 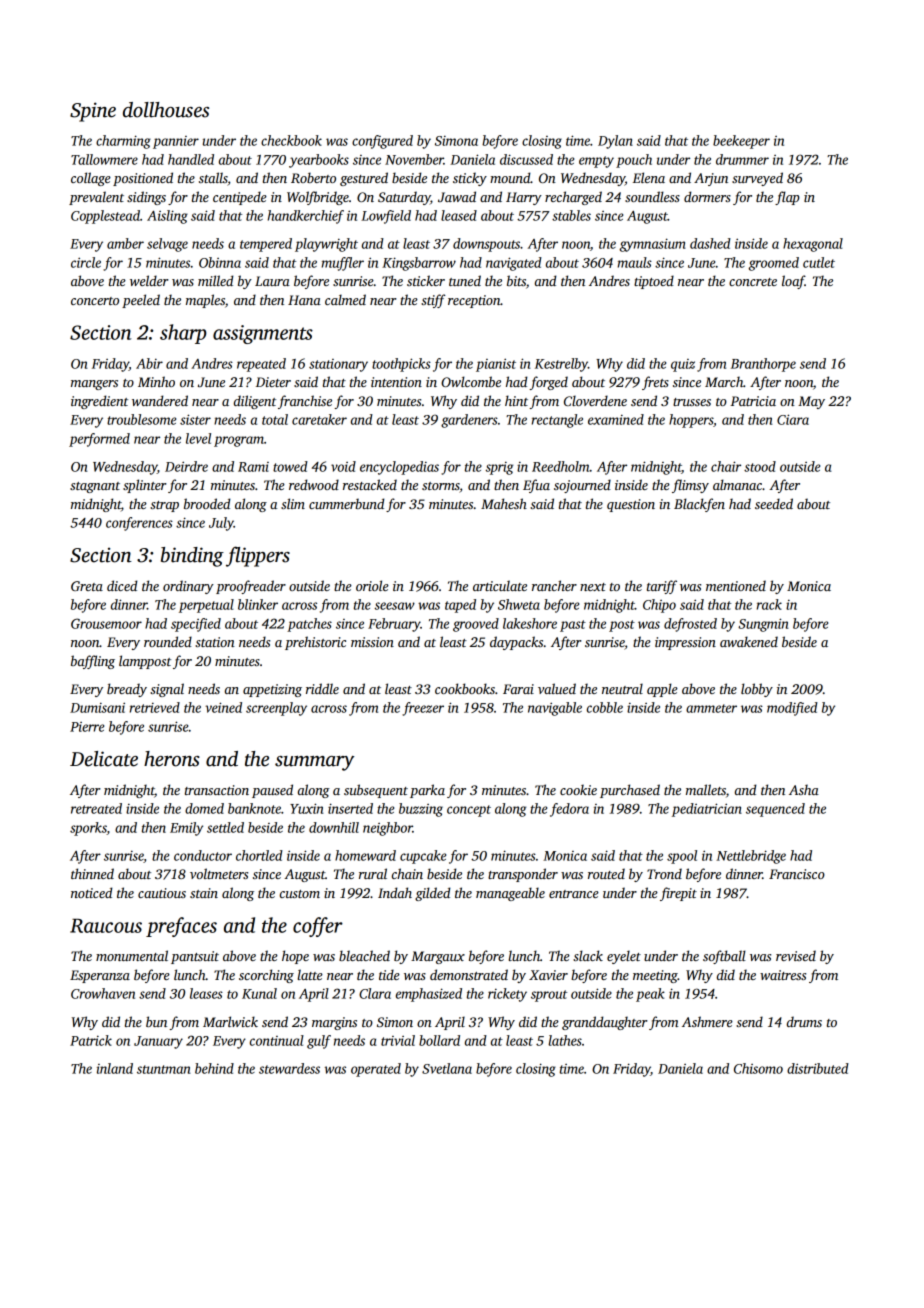 I want to click on Asha, so click(x=804, y=789).
